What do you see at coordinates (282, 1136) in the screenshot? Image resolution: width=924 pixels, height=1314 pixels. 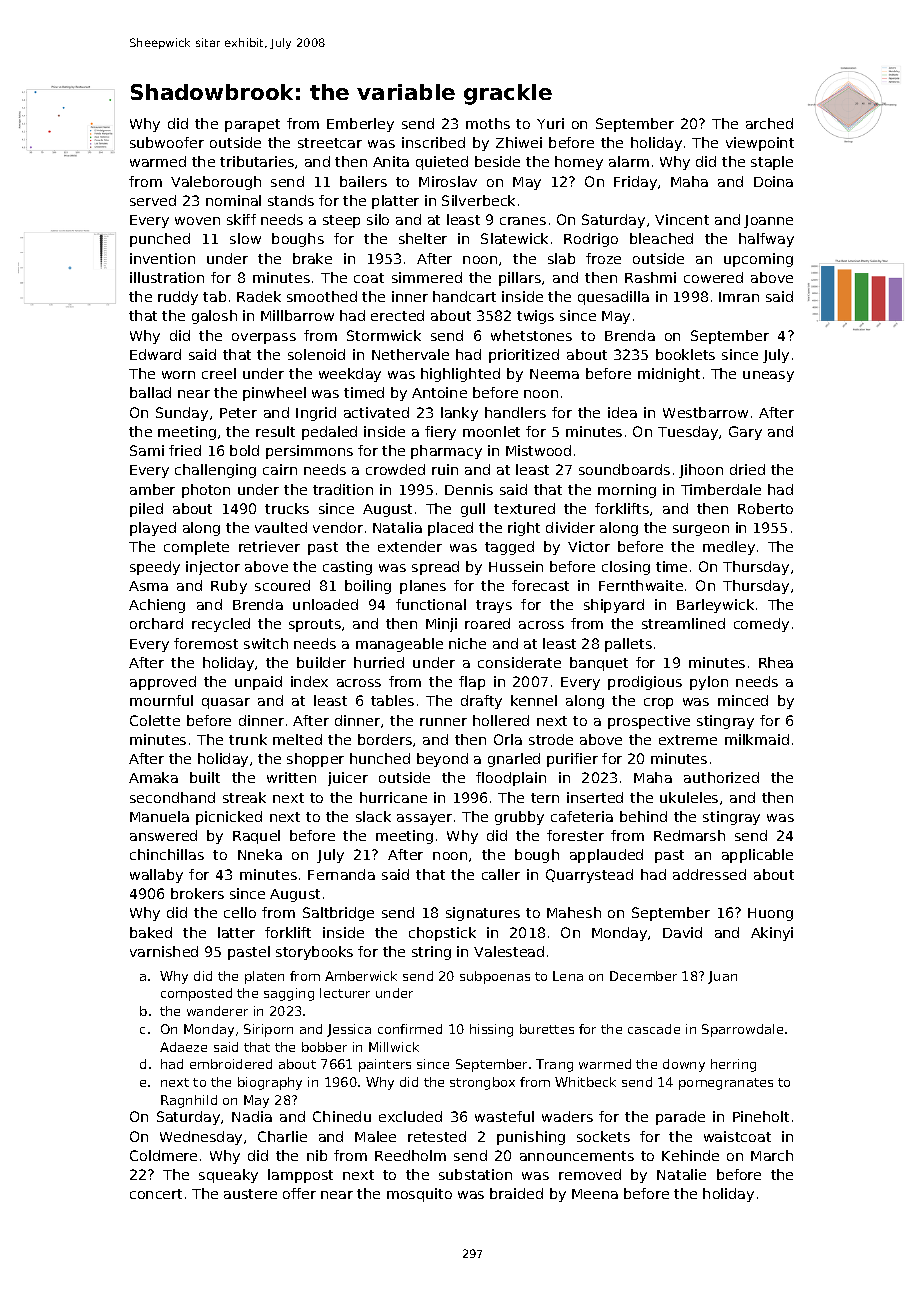 I see `Charlie` at bounding box center [282, 1136].
